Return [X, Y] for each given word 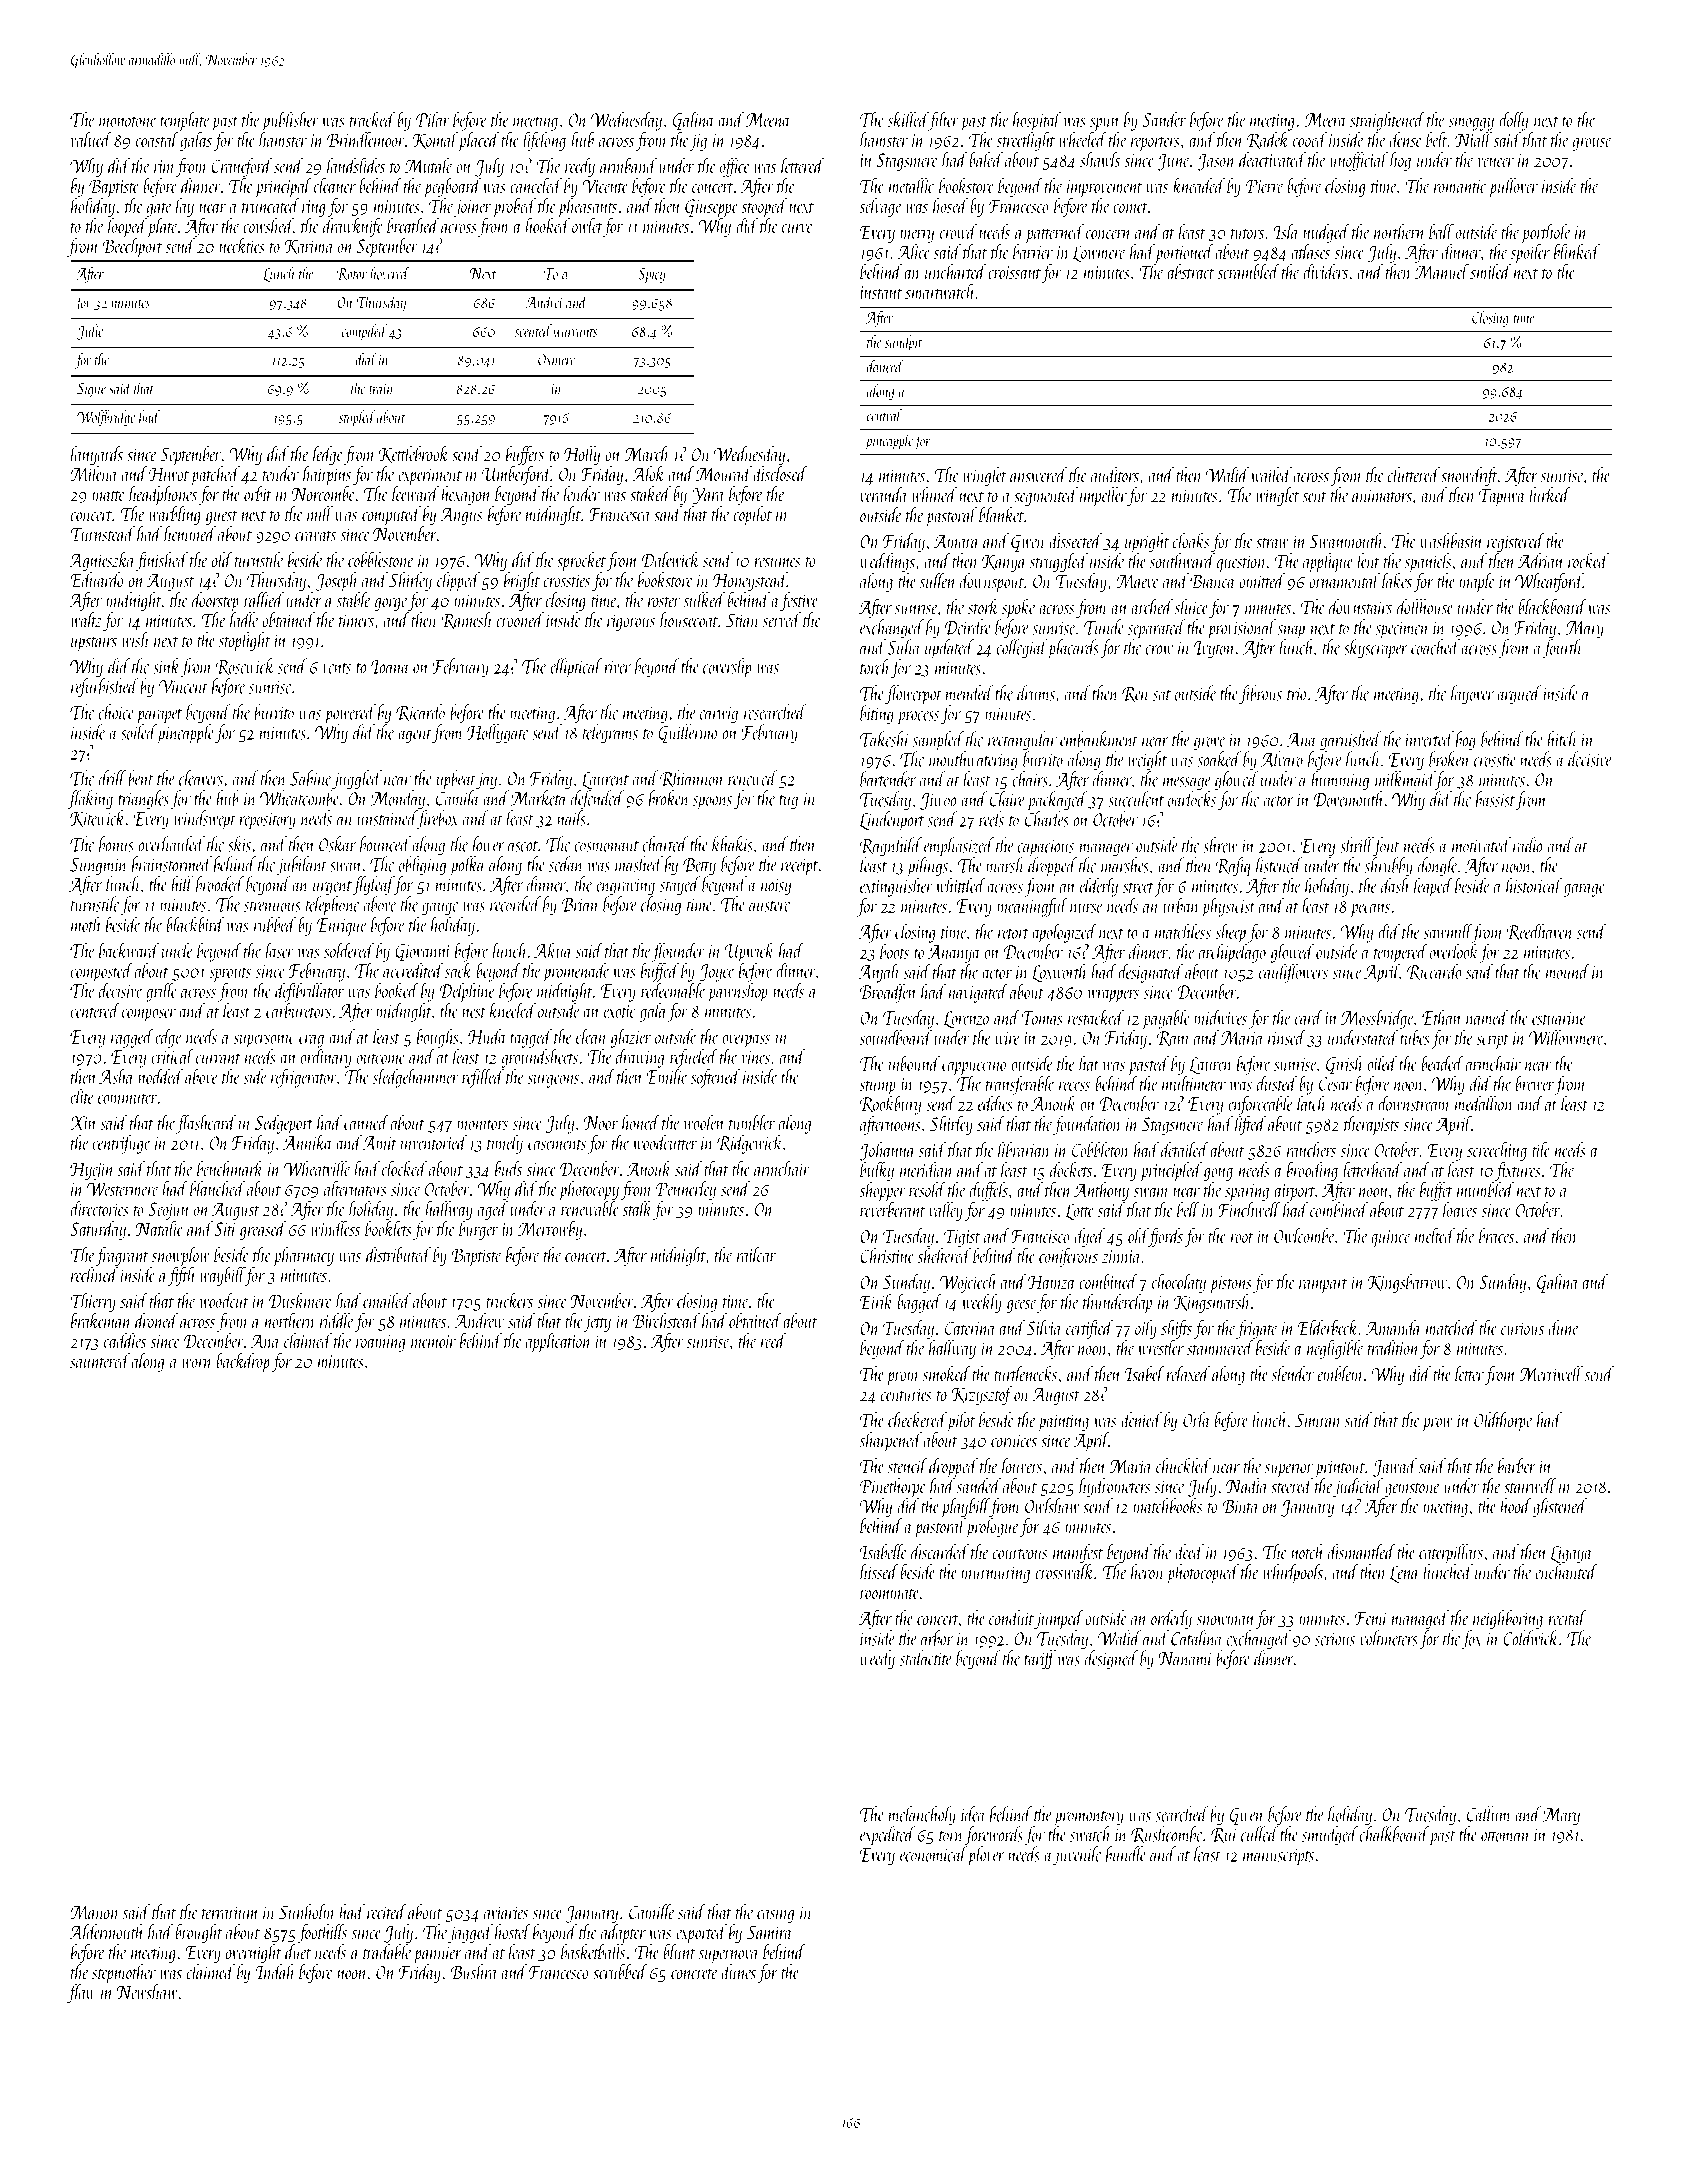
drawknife [353, 227]
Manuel [1442, 271]
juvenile [1077, 1856]
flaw [81, 1993]
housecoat [689, 620]
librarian [1024, 1149]
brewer [1534, 1083]
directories [100, 1208]
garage [1584, 890]
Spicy [652, 275]
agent [415, 736]
